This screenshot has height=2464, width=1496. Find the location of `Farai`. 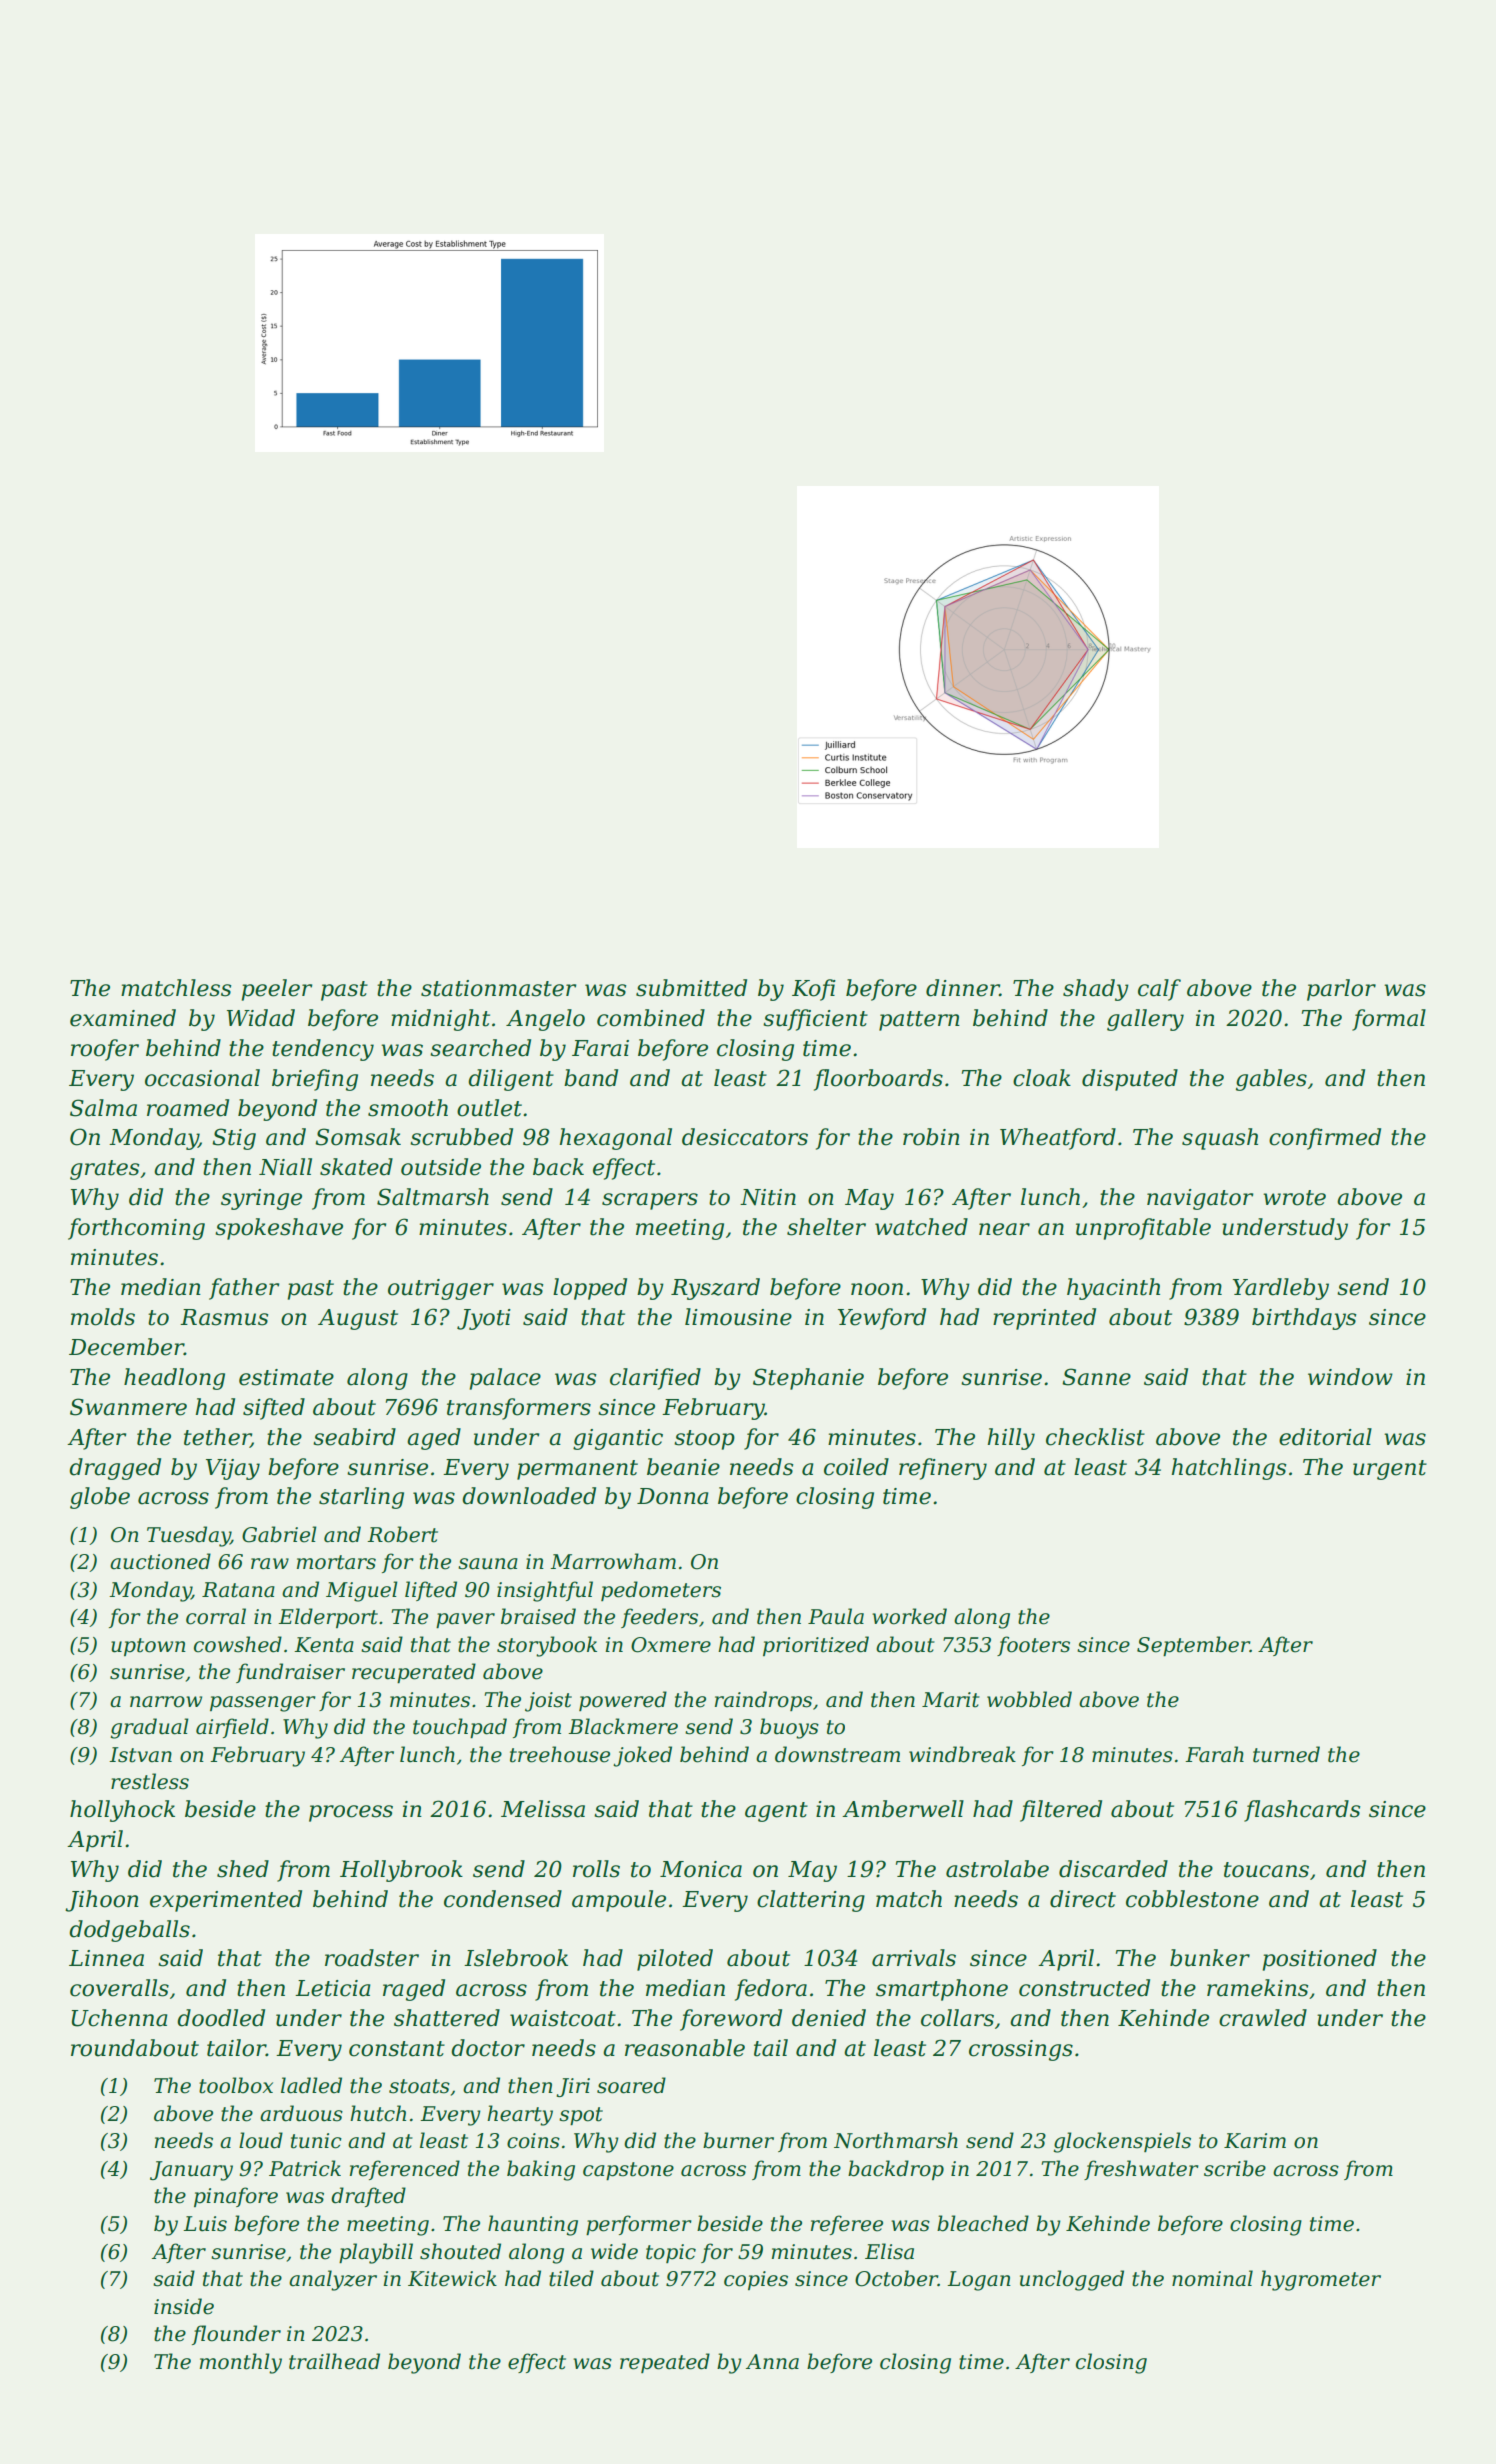

Farai is located at coordinates (600, 1048).
